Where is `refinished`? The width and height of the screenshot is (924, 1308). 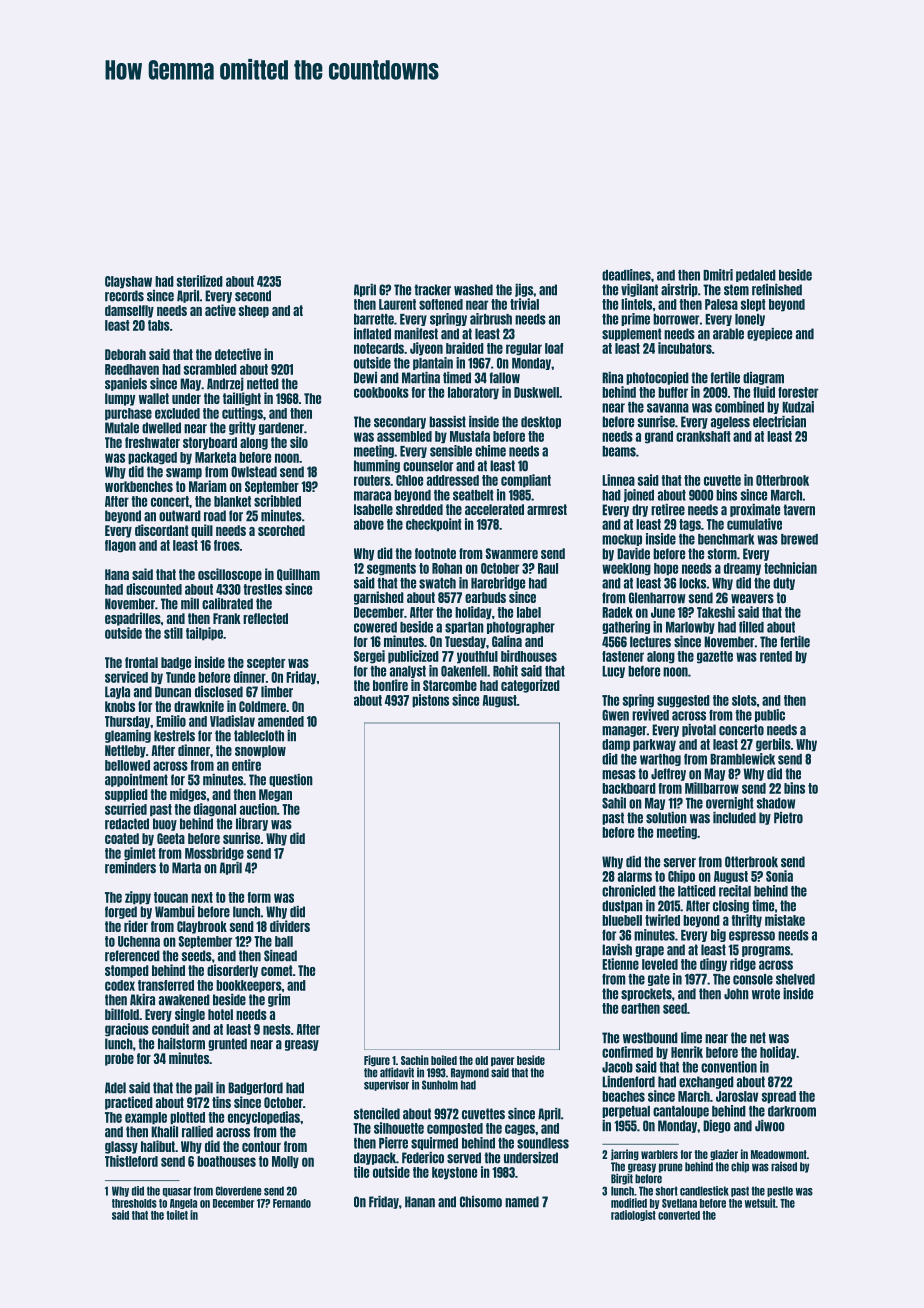
refinished is located at coordinates (777, 290).
